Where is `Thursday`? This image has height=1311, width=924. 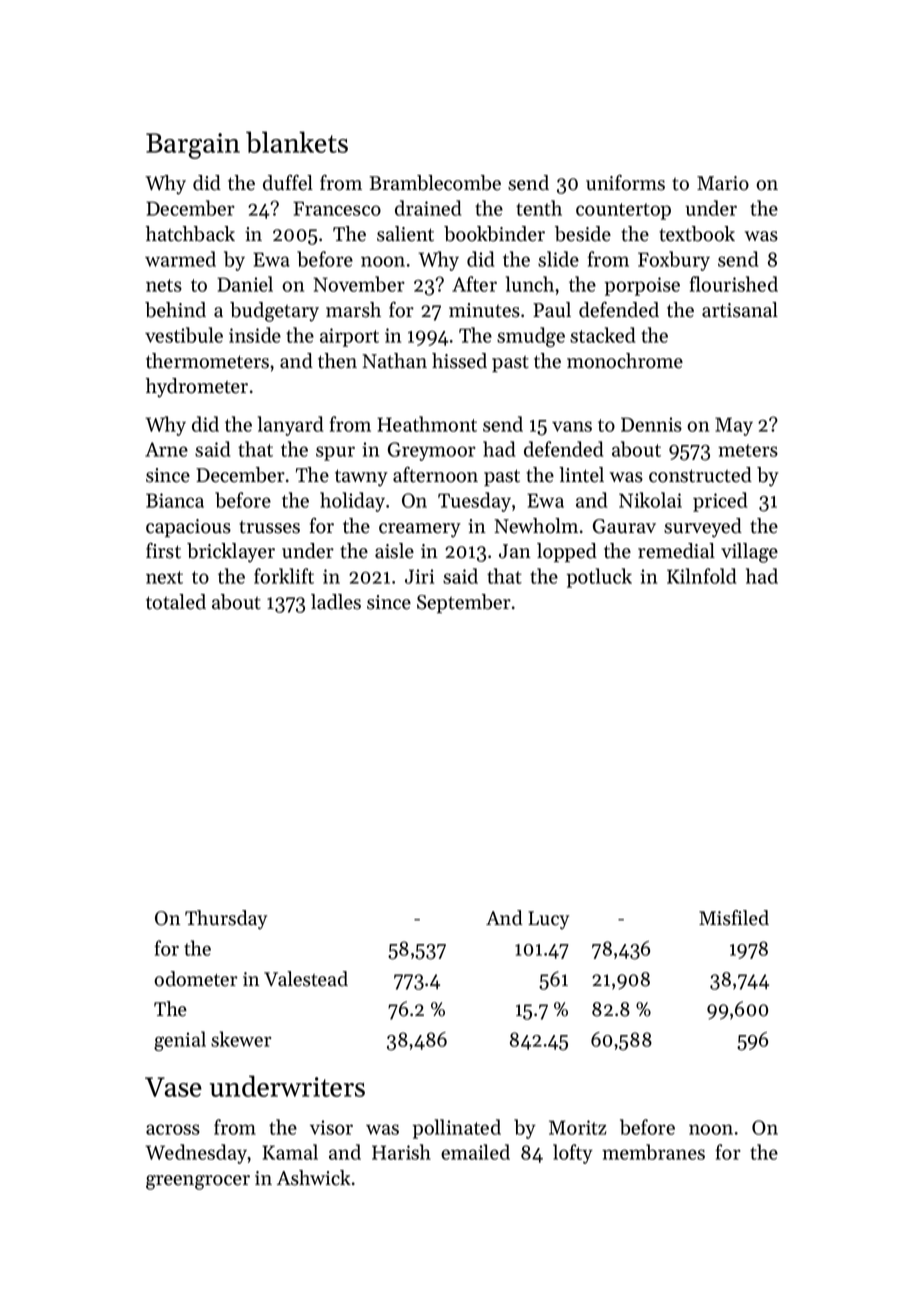
Thursday is located at coordinates (226, 920).
